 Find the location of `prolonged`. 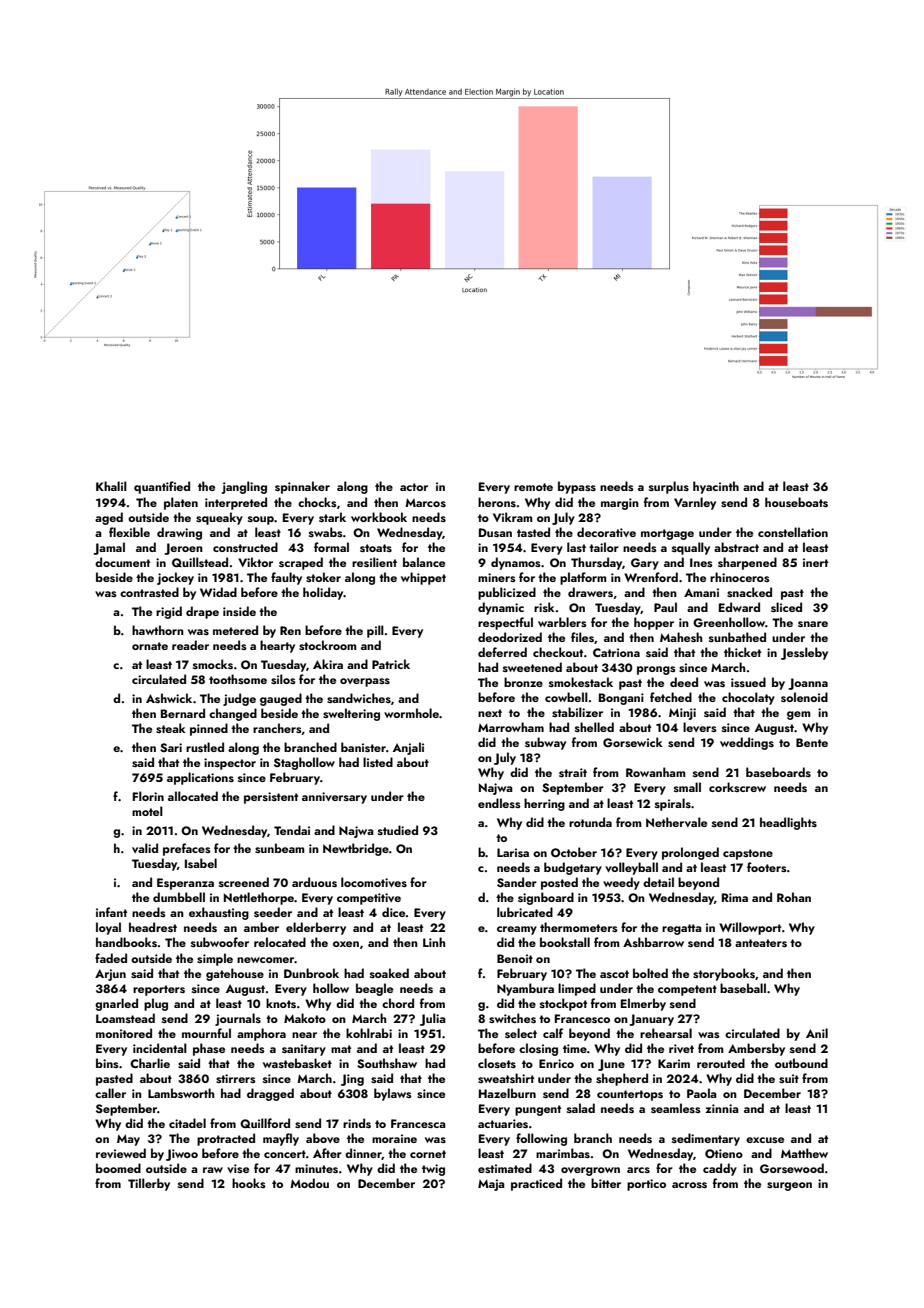

prolonged is located at coordinates (690, 853).
